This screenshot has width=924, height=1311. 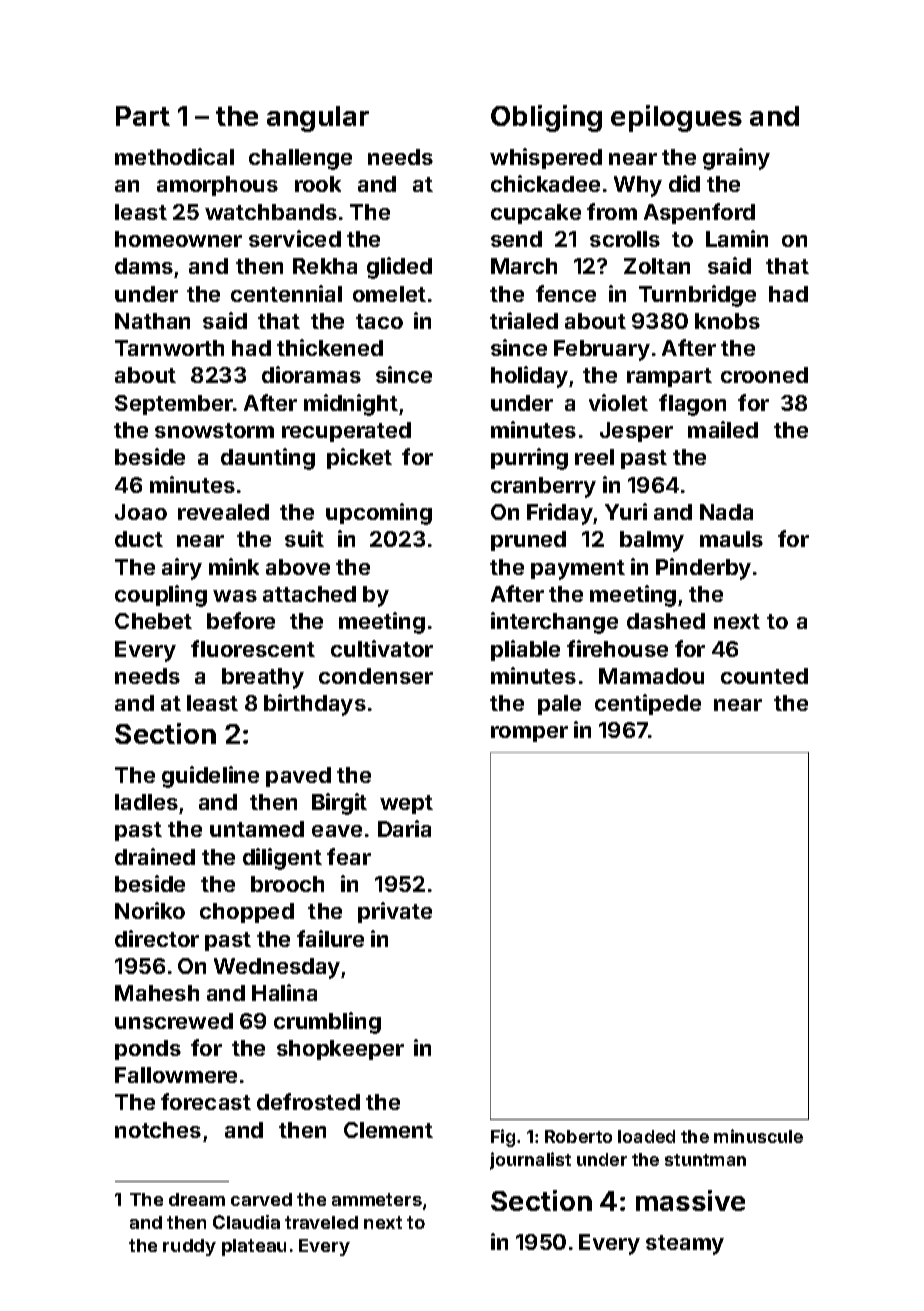 I want to click on snowstorm, so click(x=214, y=430).
